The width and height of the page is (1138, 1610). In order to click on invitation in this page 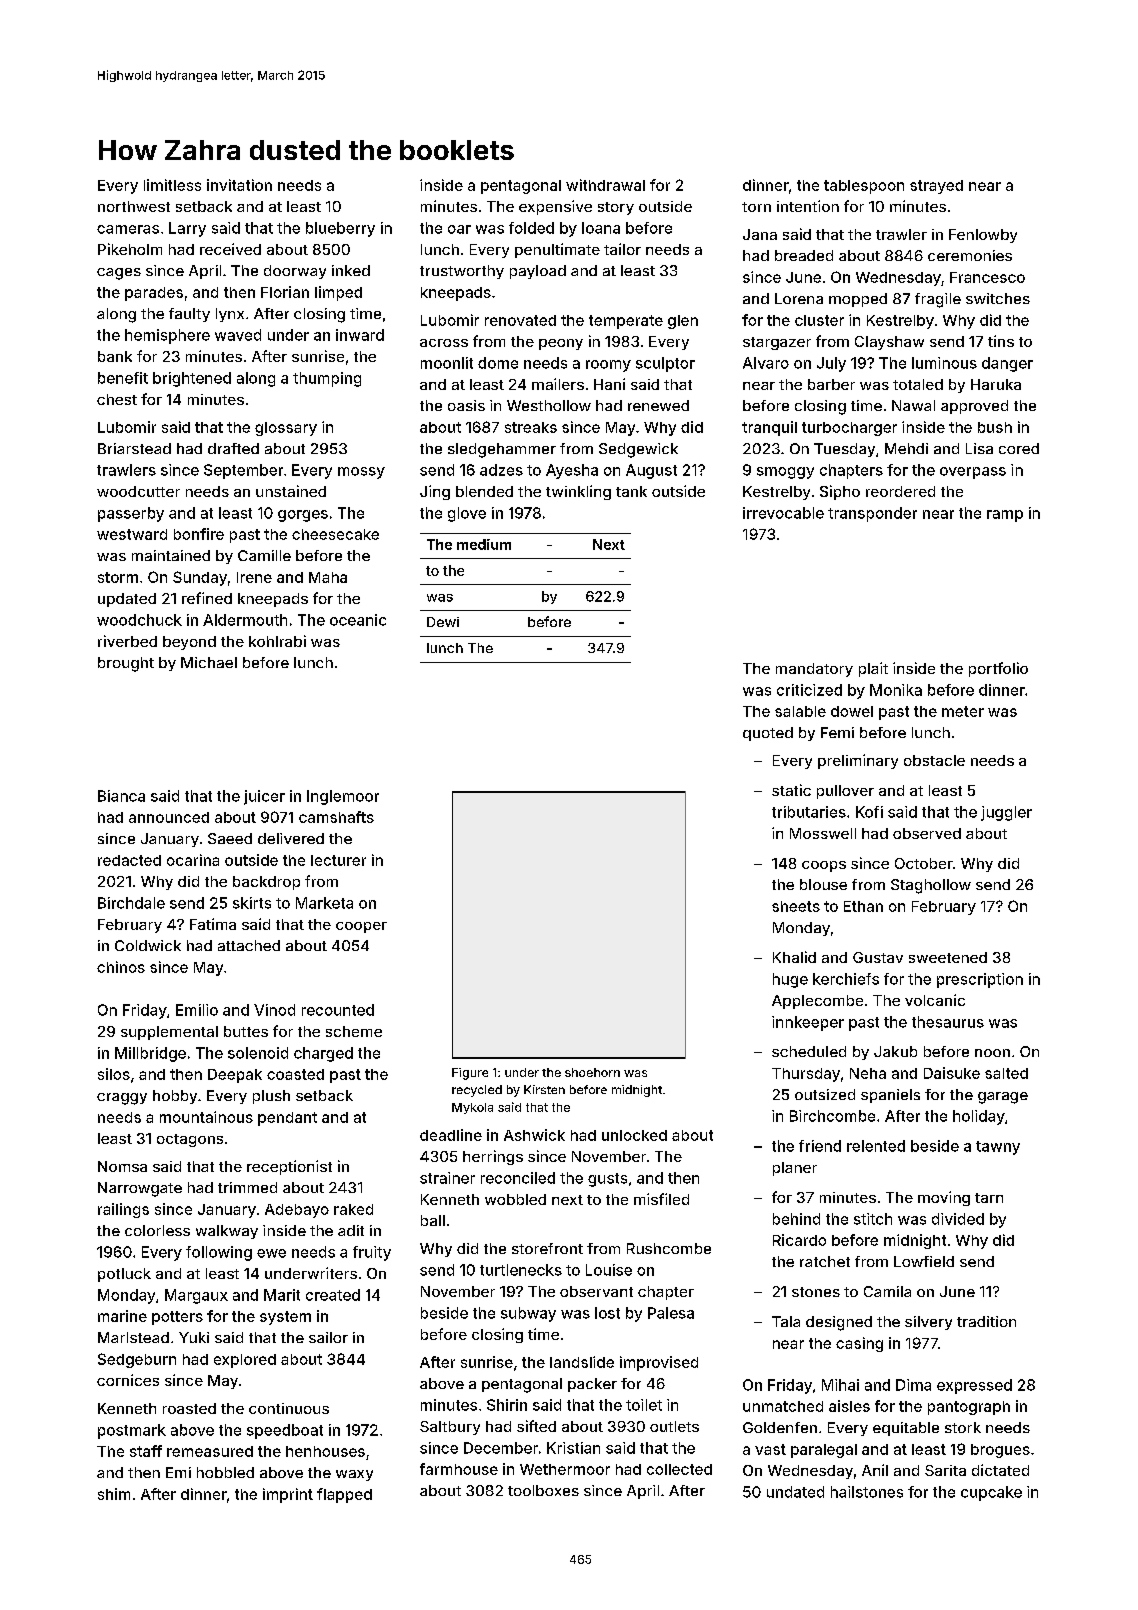, I will do `click(239, 185)`.
